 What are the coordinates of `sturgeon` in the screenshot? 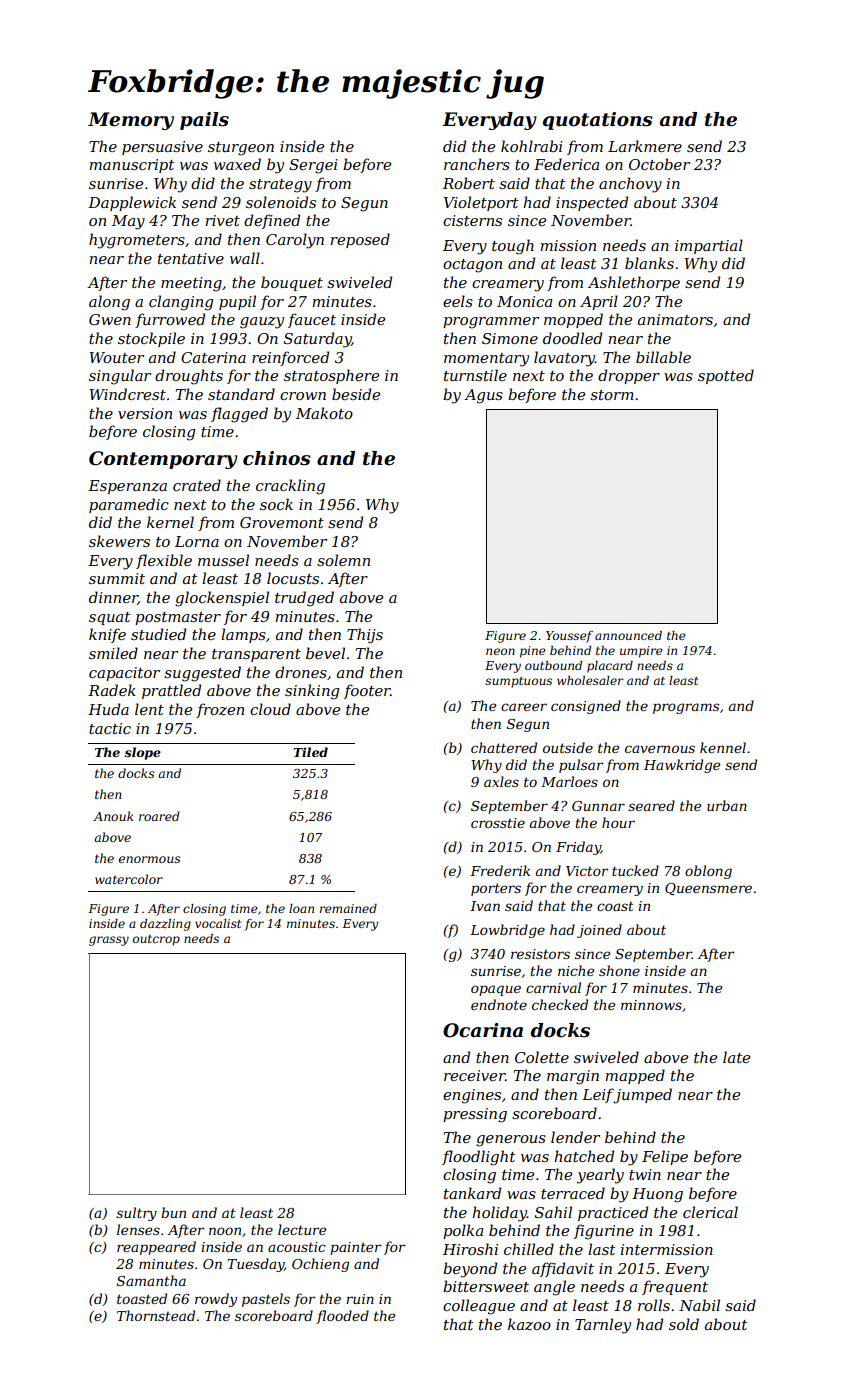 It's located at (241, 149).
